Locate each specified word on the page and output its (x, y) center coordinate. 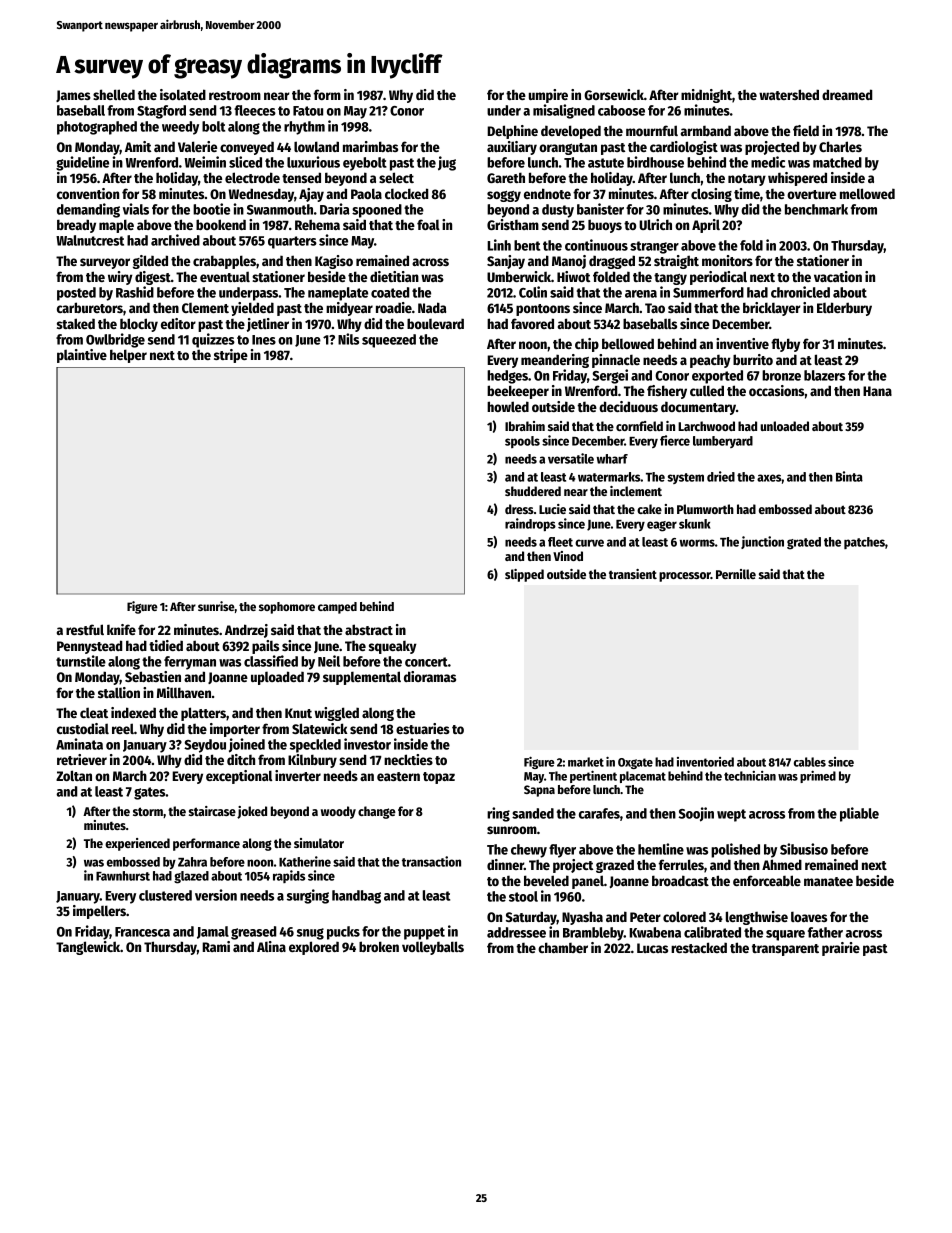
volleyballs (433, 948)
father (825, 932)
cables (810, 762)
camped (337, 608)
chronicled (800, 292)
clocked (406, 193)
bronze (781, 375)
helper (128, 356)
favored (532, 323)
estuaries (423, 728)
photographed (97, 128)
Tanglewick (88, 948)
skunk (695, 524)
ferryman (190, 663)
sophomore (287, 608)
